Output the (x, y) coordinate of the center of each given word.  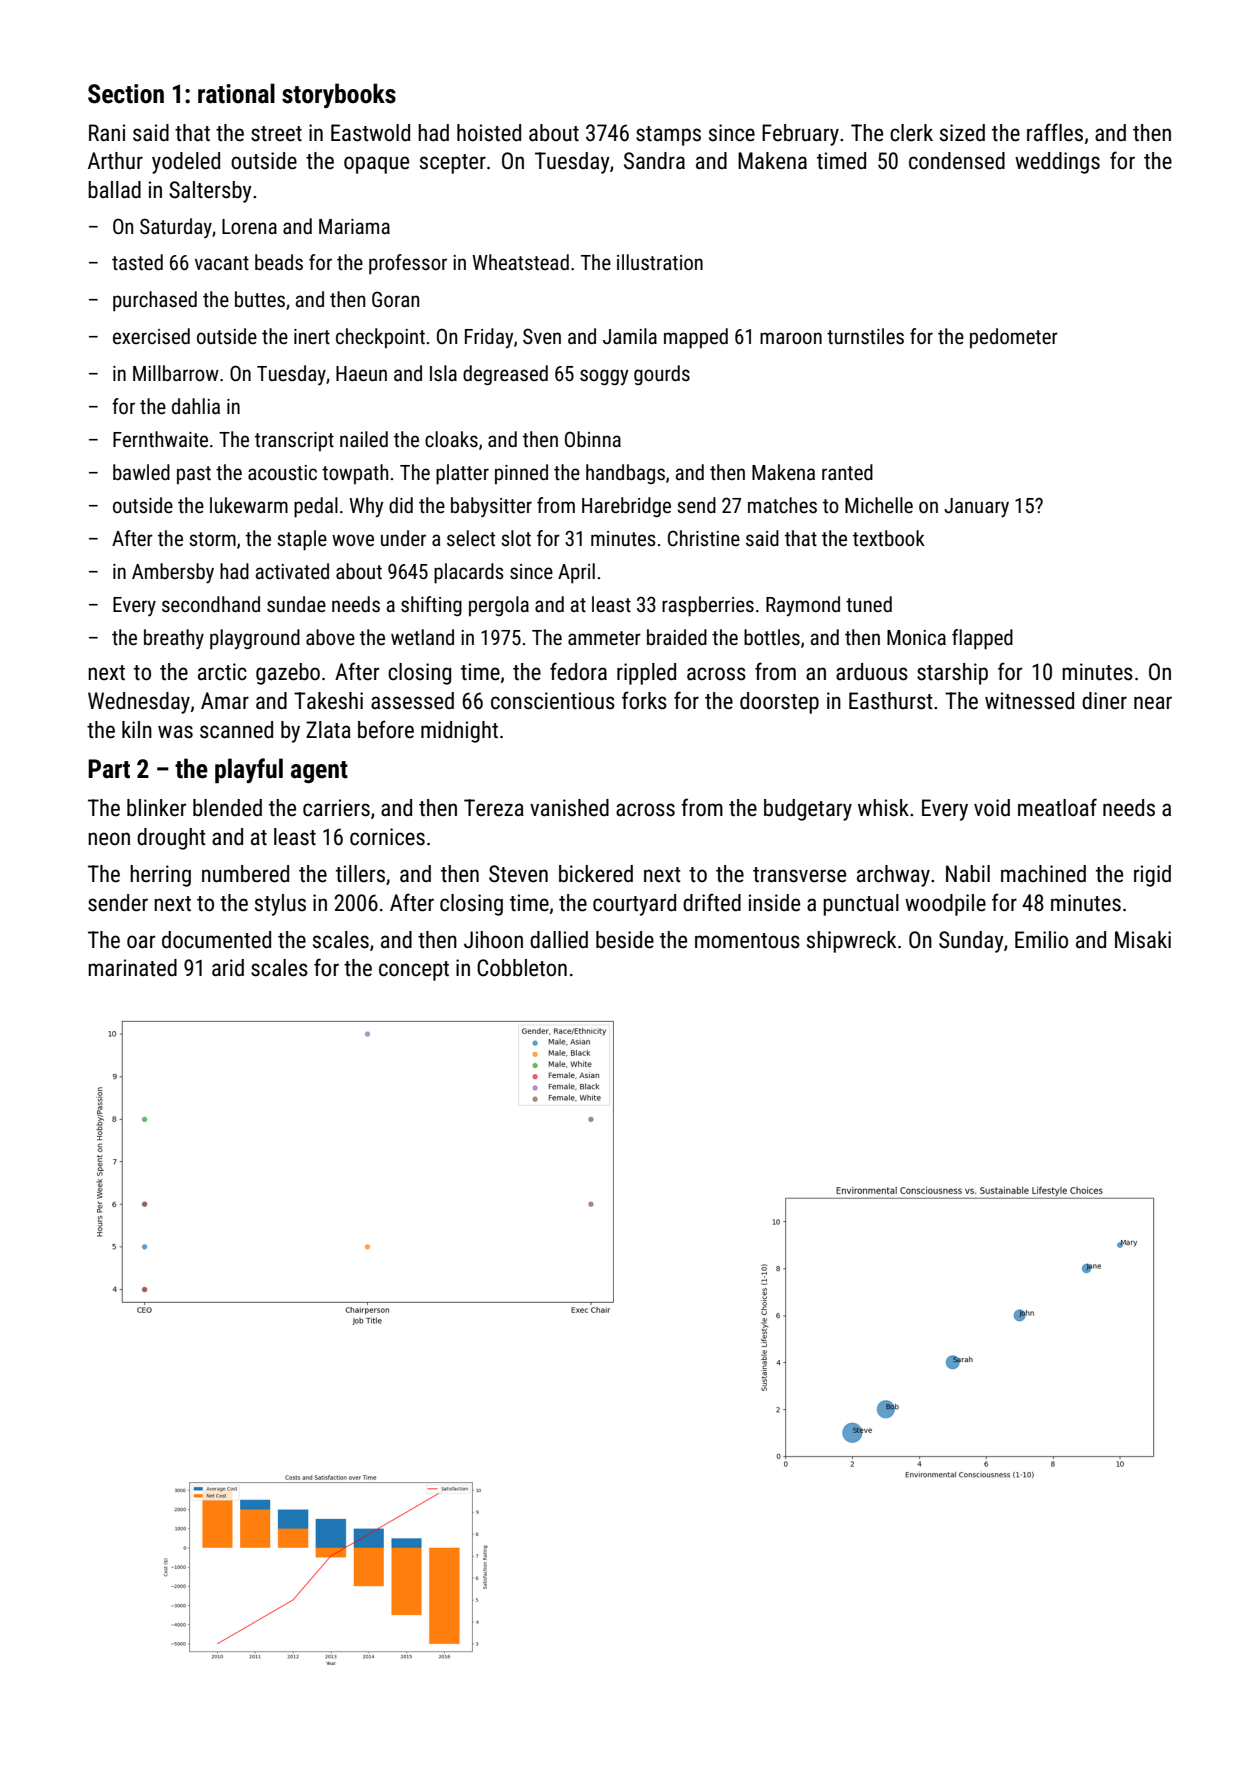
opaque (376, 165)
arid (228, 968)
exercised (151, 336)
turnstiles (865, 336)
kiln (137, 729)
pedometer (1014, 338)
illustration (660, 262)
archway (893, 876)
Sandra (654, 161)
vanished (569, 808)
